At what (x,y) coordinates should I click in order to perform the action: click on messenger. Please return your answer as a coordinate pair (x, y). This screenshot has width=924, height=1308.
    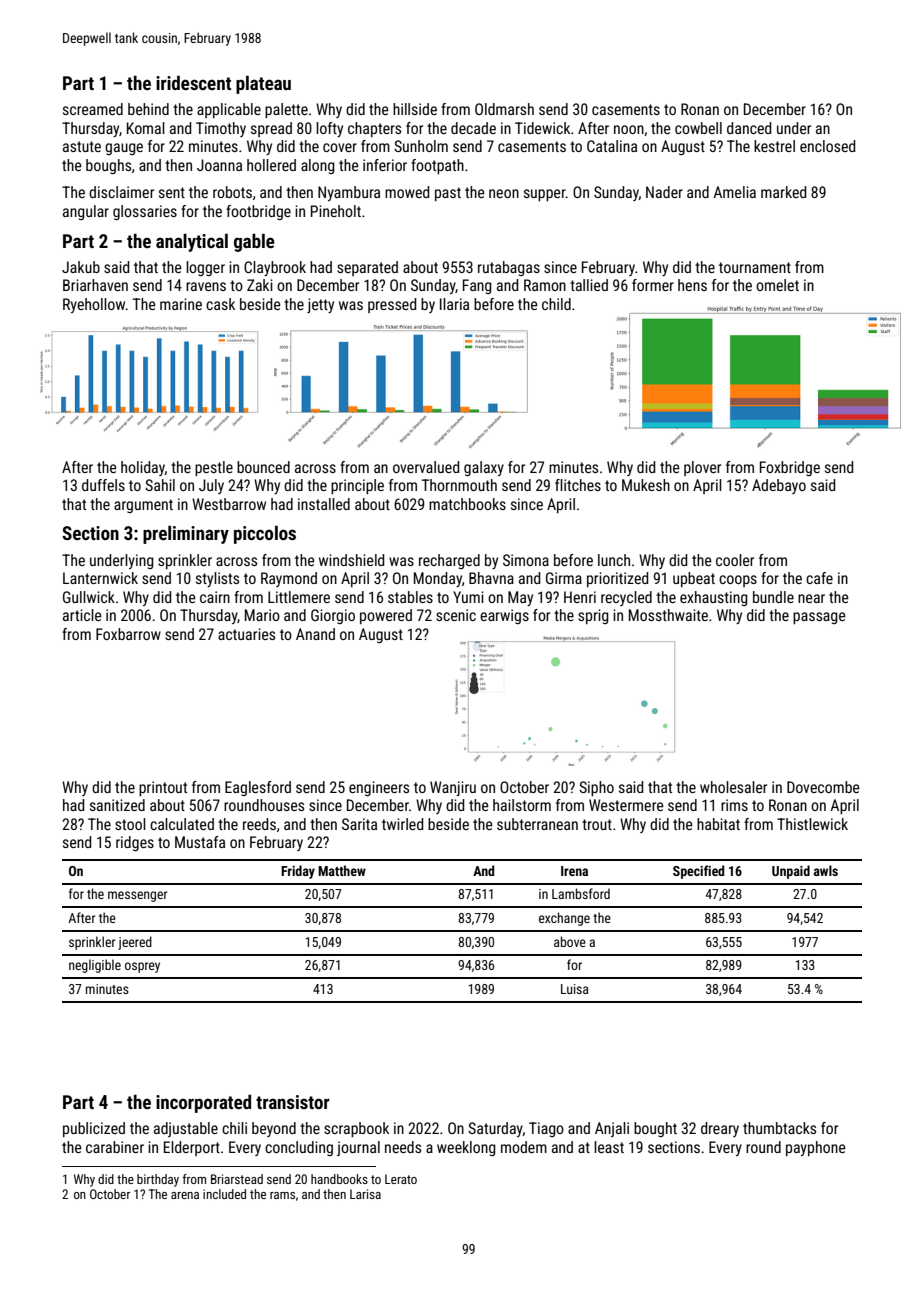
    Looking at the image, I should click on (137, 896).
